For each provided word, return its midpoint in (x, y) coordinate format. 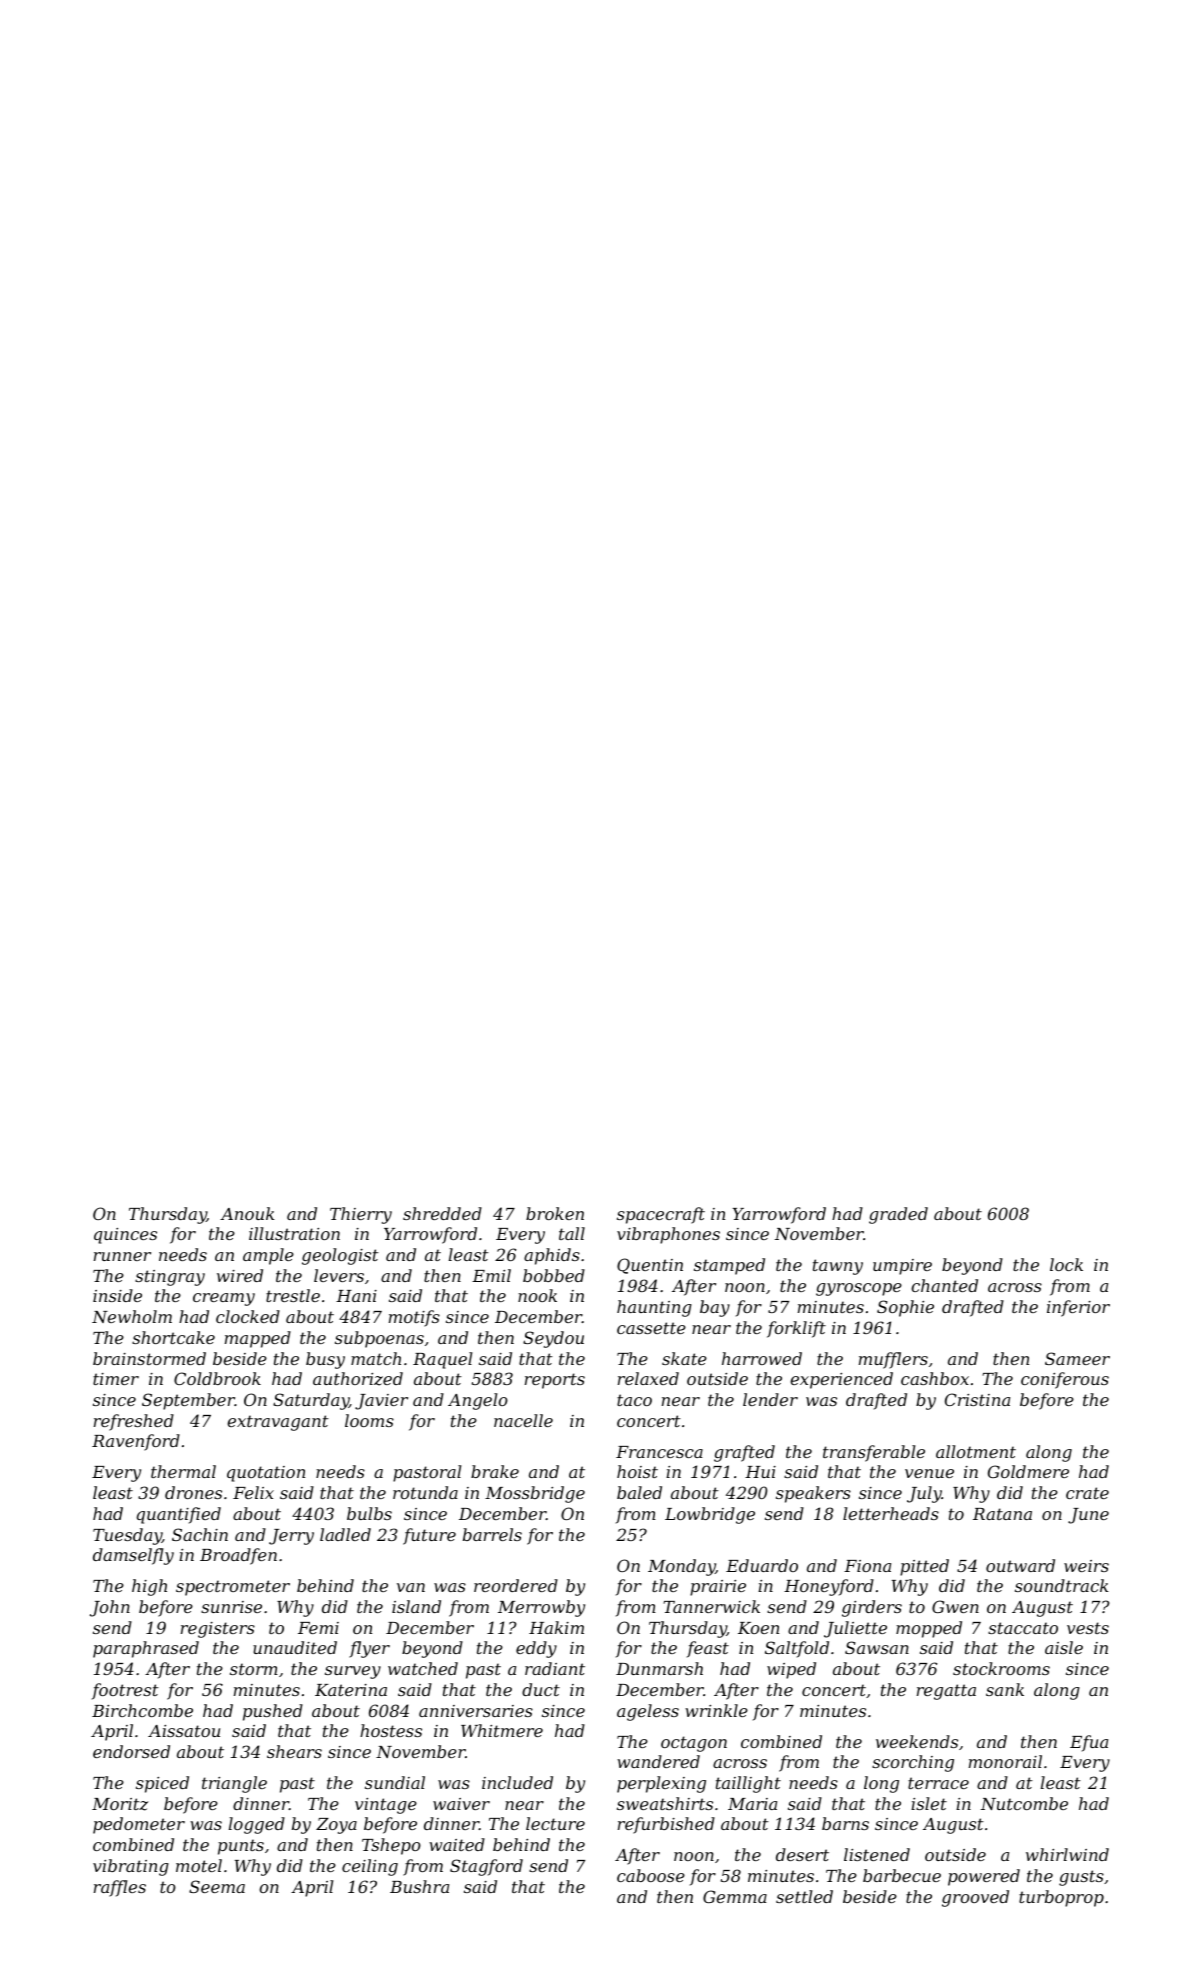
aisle (1064, 1647)
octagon (694, 1744)
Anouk (247, 1213)
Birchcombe (142, 1710)
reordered (516, 1585)
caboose (651, 1875)
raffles (120, 1888)
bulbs (369, 1513)
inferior (1078, 1308)
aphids (552, 1256)
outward (1020, 1565)
